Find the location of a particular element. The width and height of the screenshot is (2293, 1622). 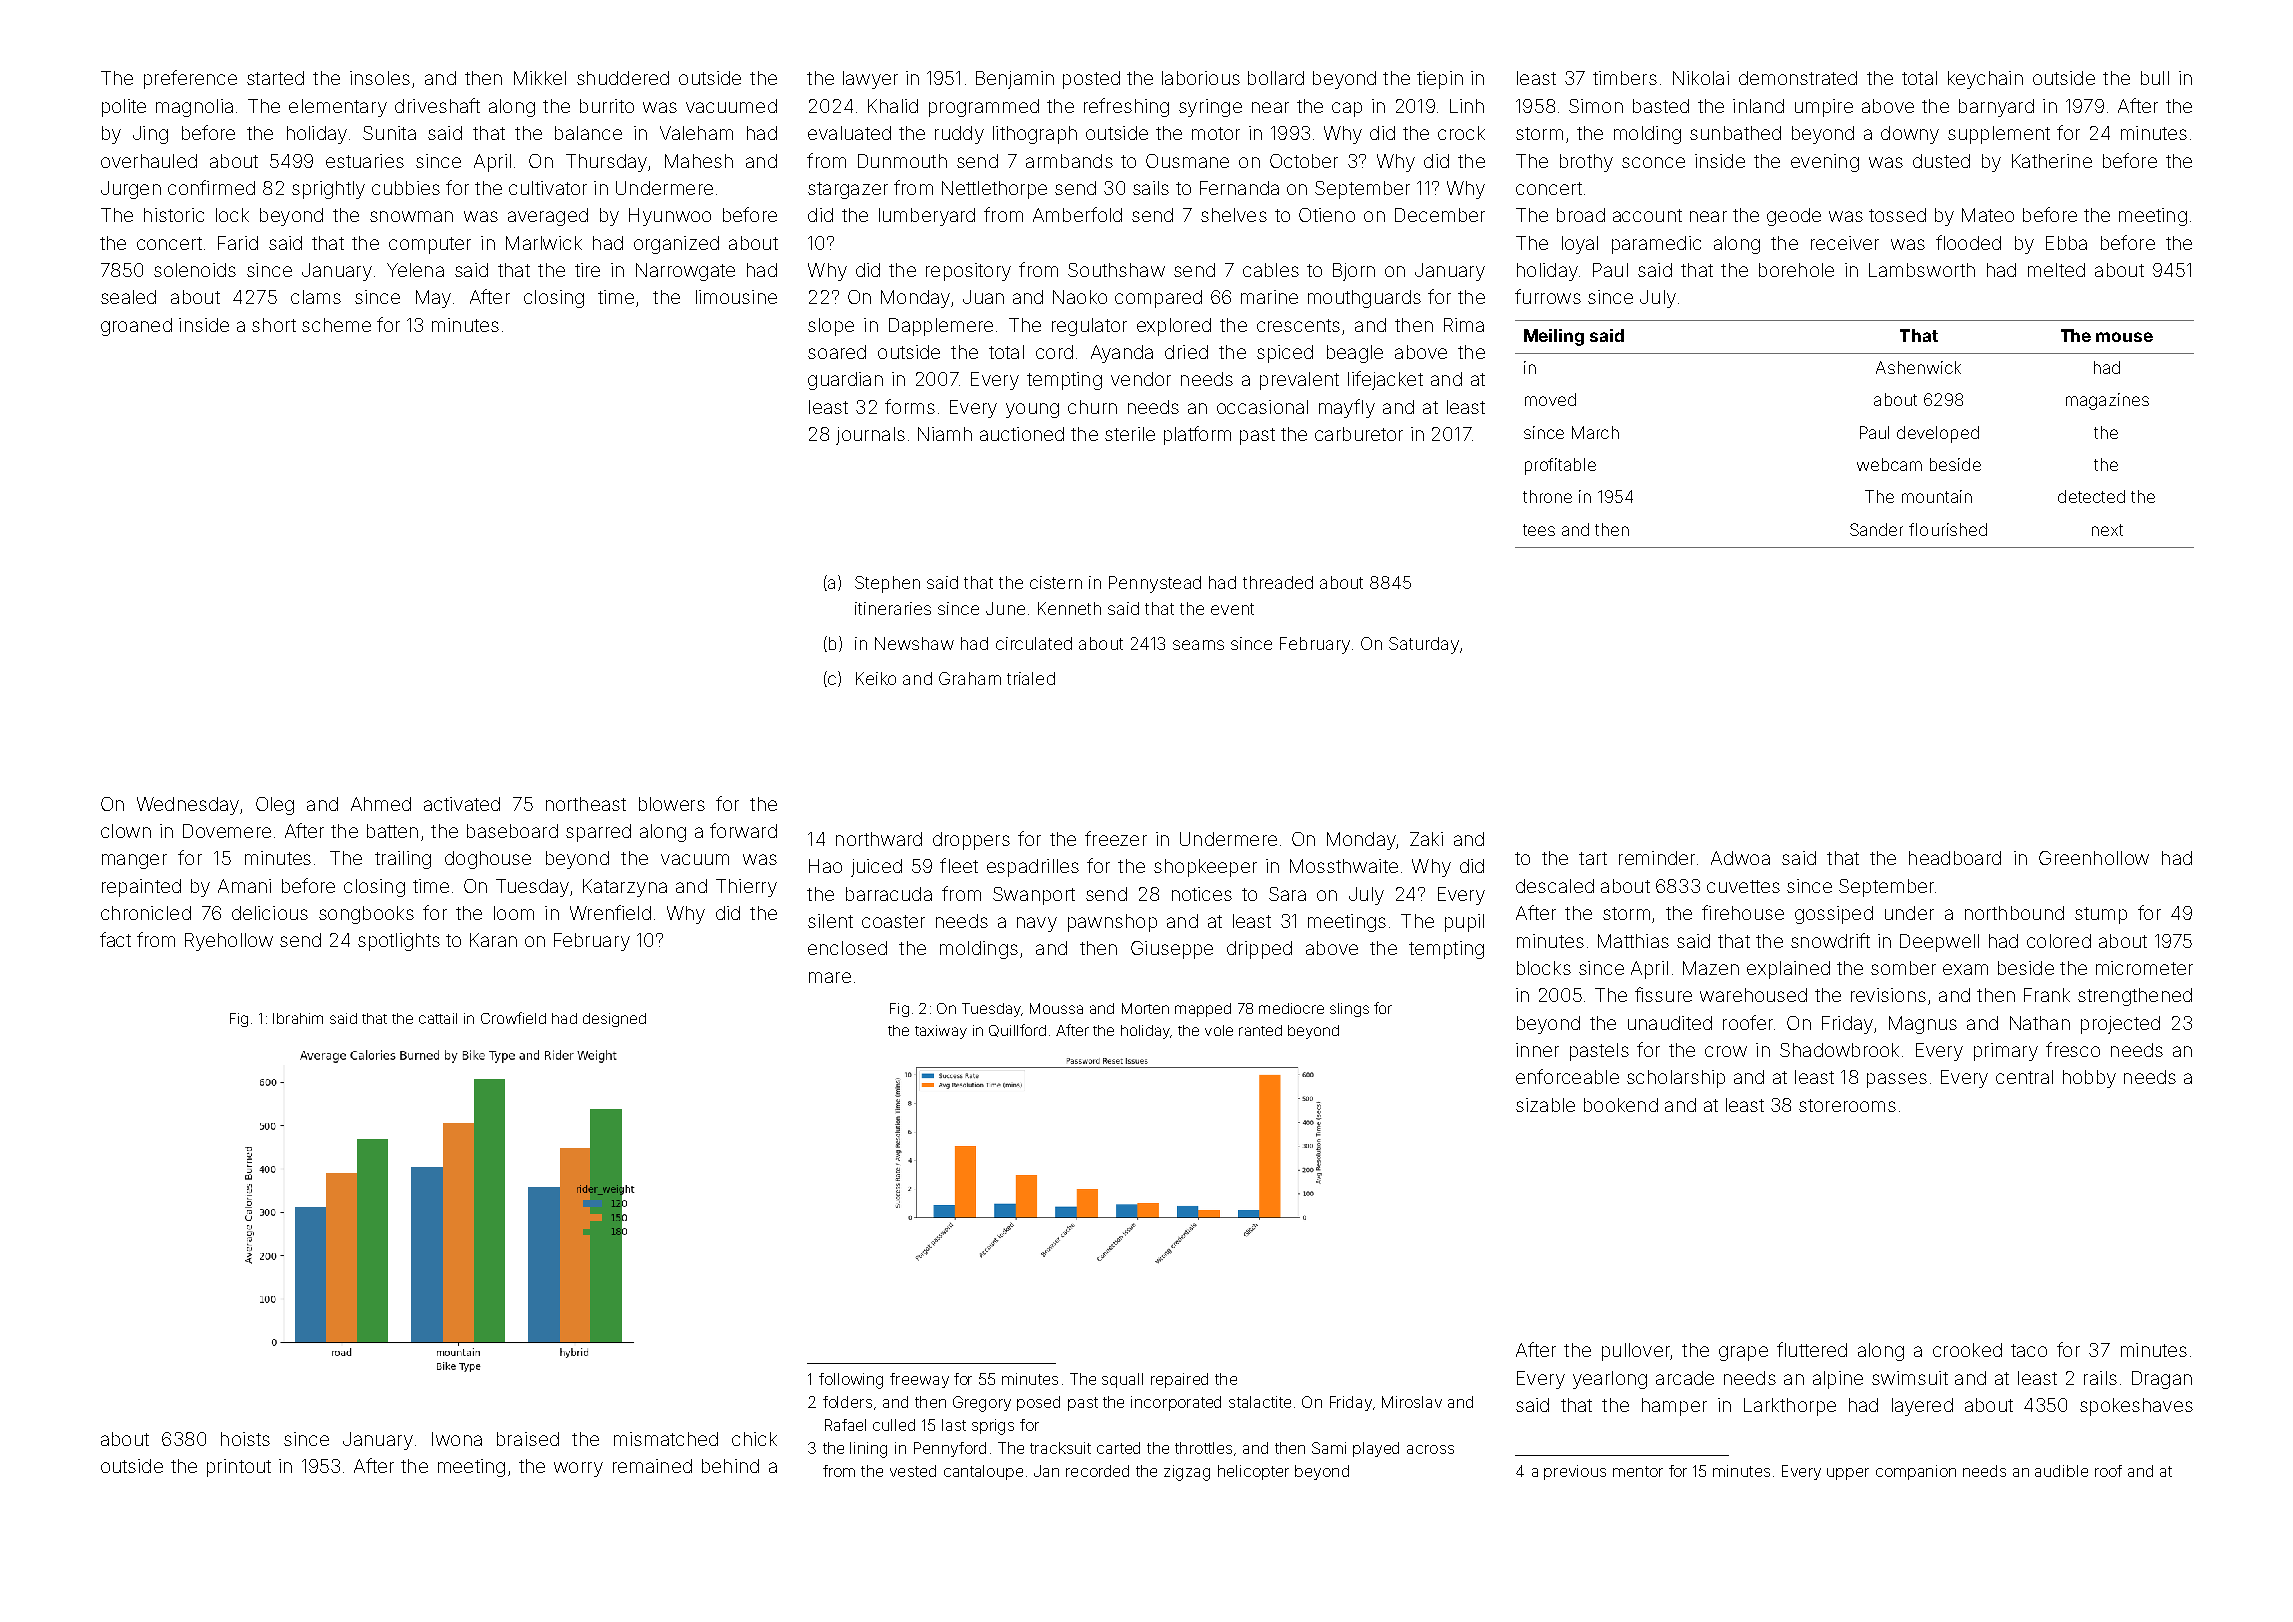

vested is located at coordinates (913, 1471).
